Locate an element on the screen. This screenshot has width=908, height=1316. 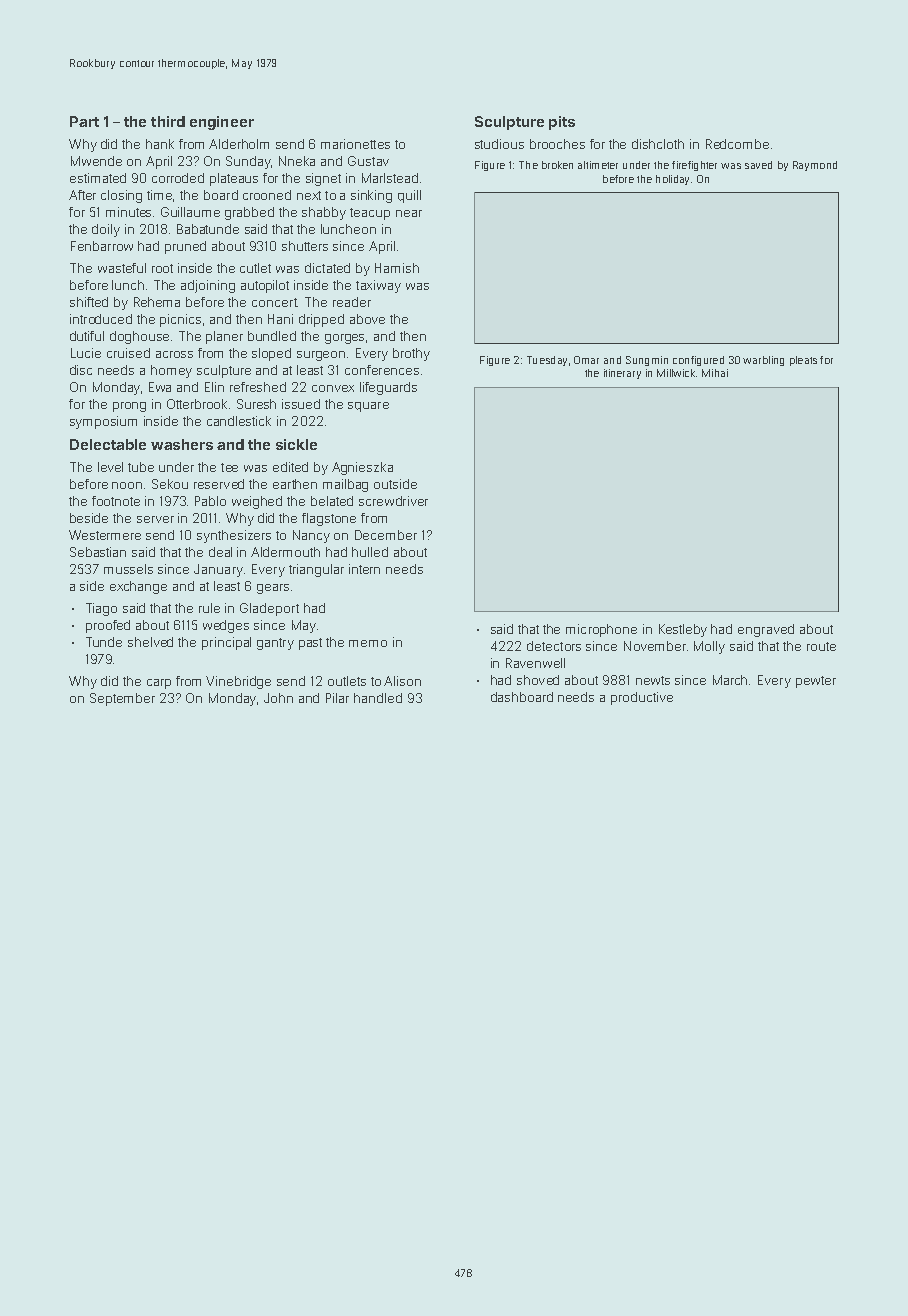
John is located at coordinates (278, 698).
